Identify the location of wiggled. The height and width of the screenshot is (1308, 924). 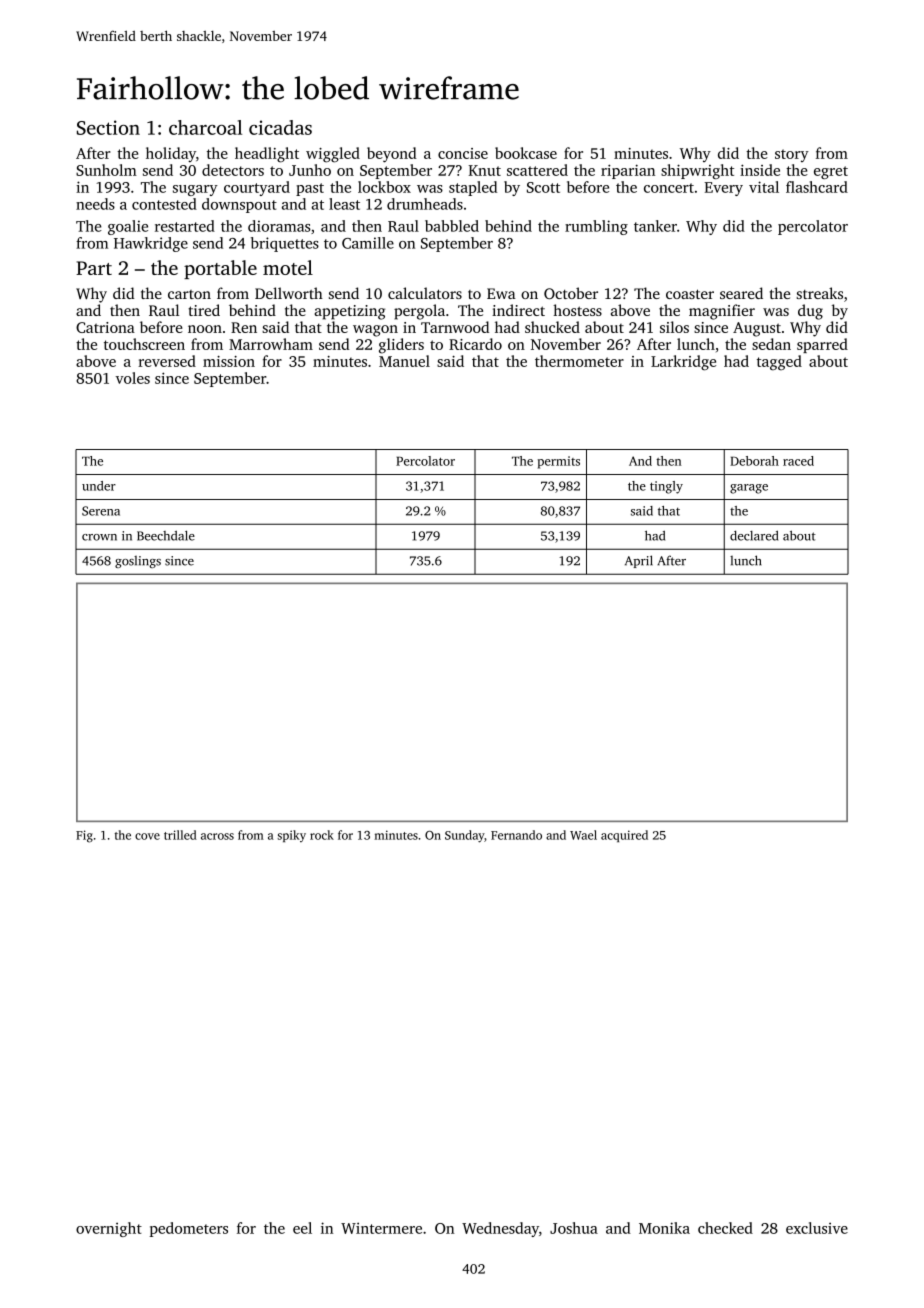
(333, 155).
